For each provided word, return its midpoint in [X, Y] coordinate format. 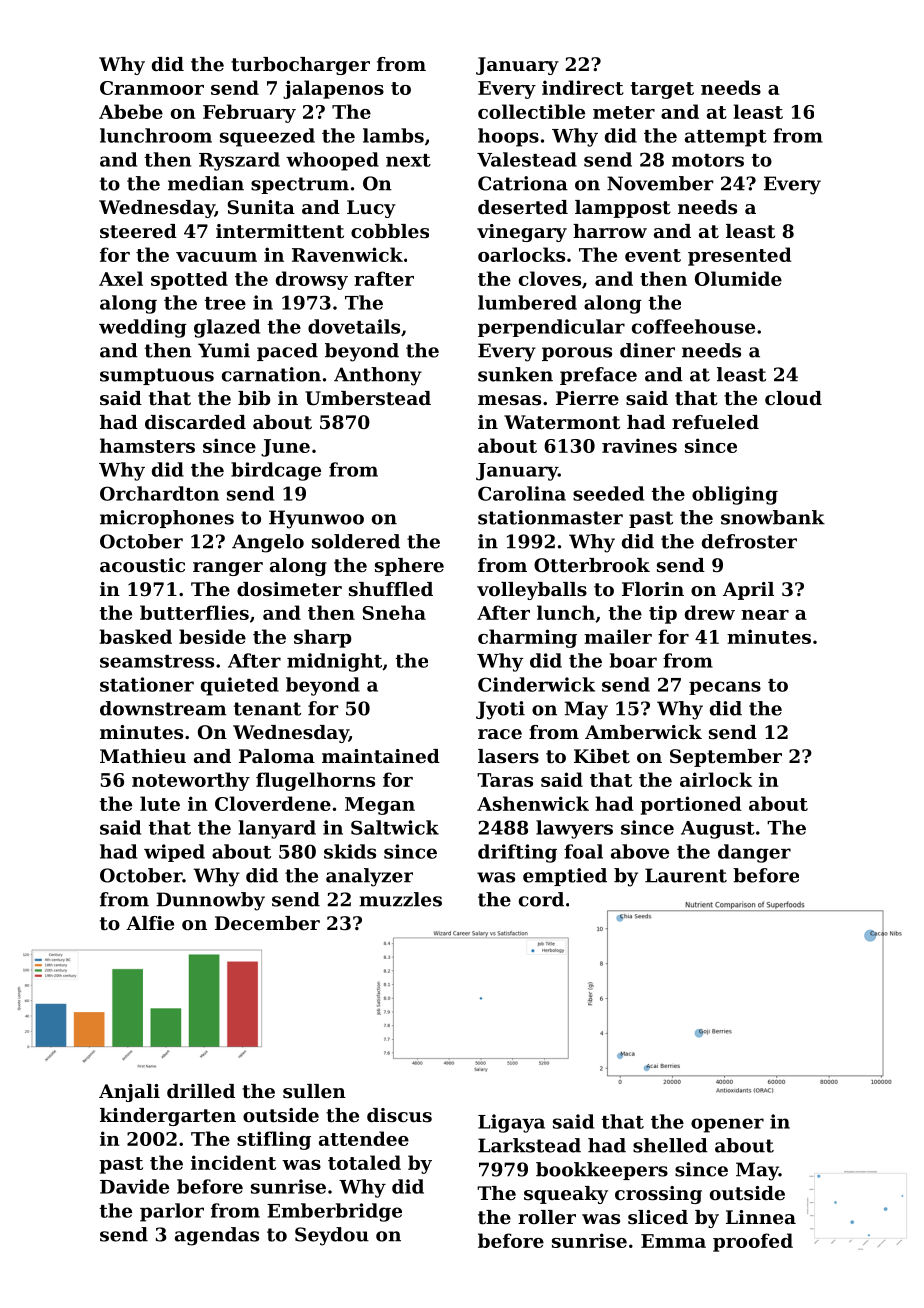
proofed [753, 1242]
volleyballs [532, 591]
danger [754, 853]
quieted [240, 686]
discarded [195, 422]
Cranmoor [152, 88]
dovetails [354, 326]
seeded [608, 493]
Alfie [150, 923]
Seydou [332, 1236]
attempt [726, 138]
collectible [531, 111]
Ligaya [511, 1123]
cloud [793, 398]
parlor [172, 1212]
